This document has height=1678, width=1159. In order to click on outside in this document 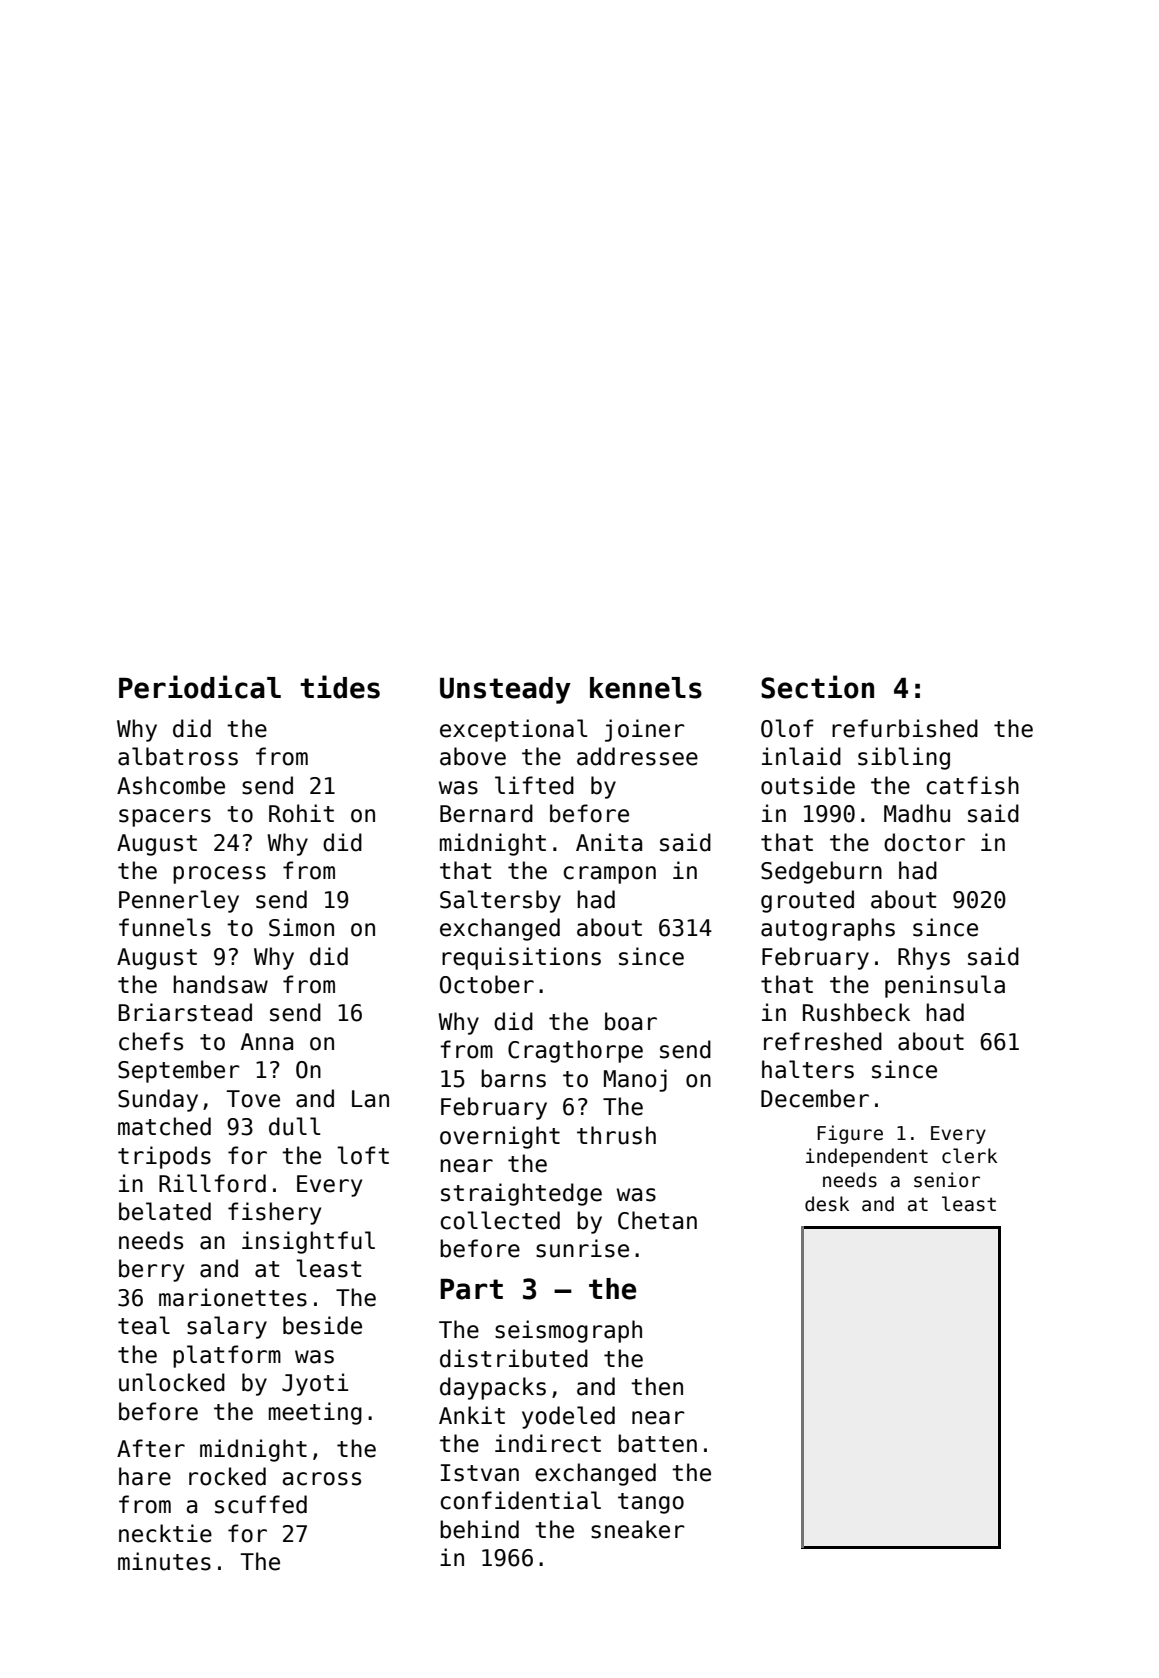, I will do `click(808, 785)`.
